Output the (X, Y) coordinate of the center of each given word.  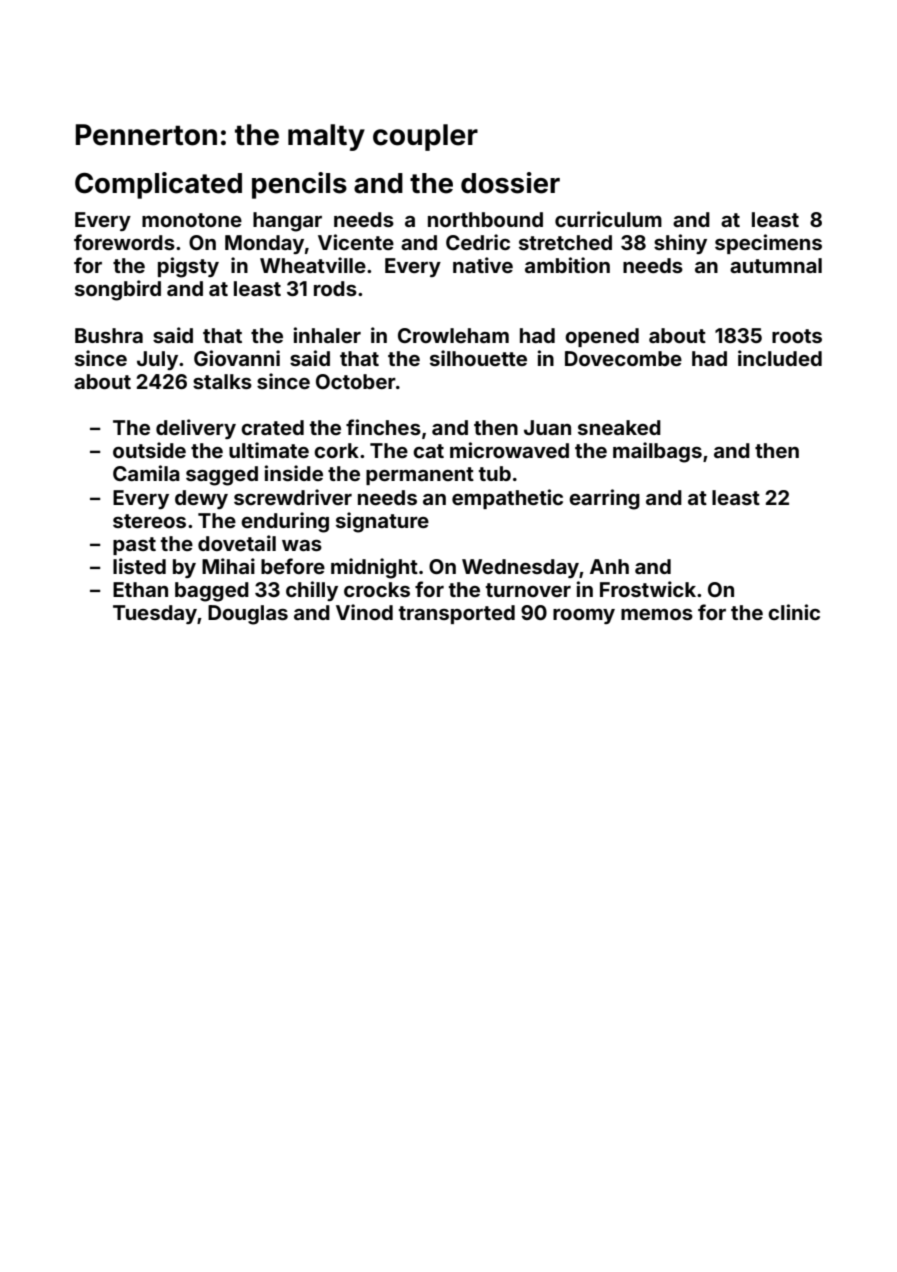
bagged (212, 592)
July (157, 360)
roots (797, 336)
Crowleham (453, 335)
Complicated (158, 185)
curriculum (608, 219)
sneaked (619, 427)
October (356, 381)
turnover (528, 590)
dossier (510, 183)
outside (149, 450)
